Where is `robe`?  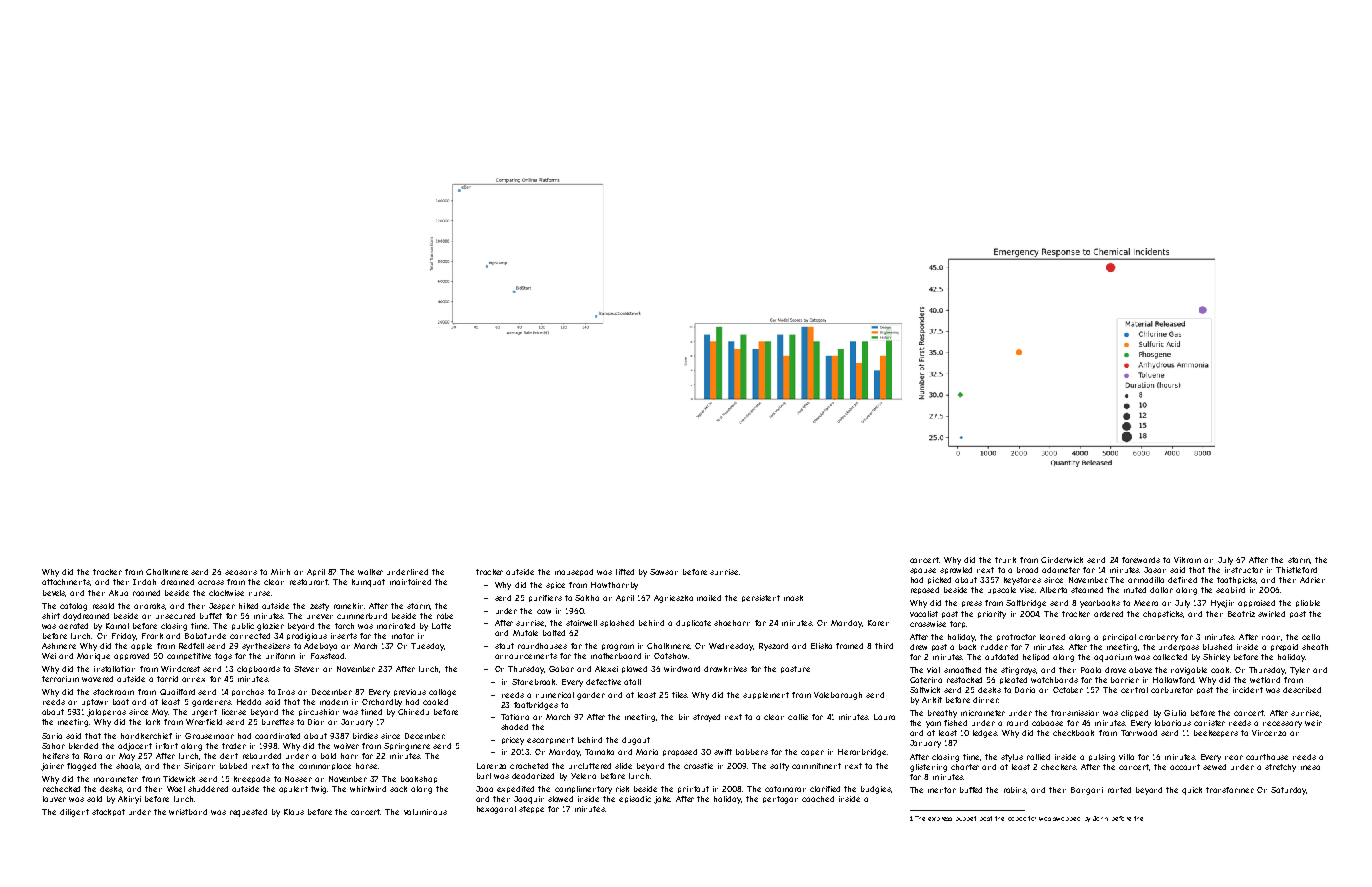
robe is located at coordinates (445, 616).
